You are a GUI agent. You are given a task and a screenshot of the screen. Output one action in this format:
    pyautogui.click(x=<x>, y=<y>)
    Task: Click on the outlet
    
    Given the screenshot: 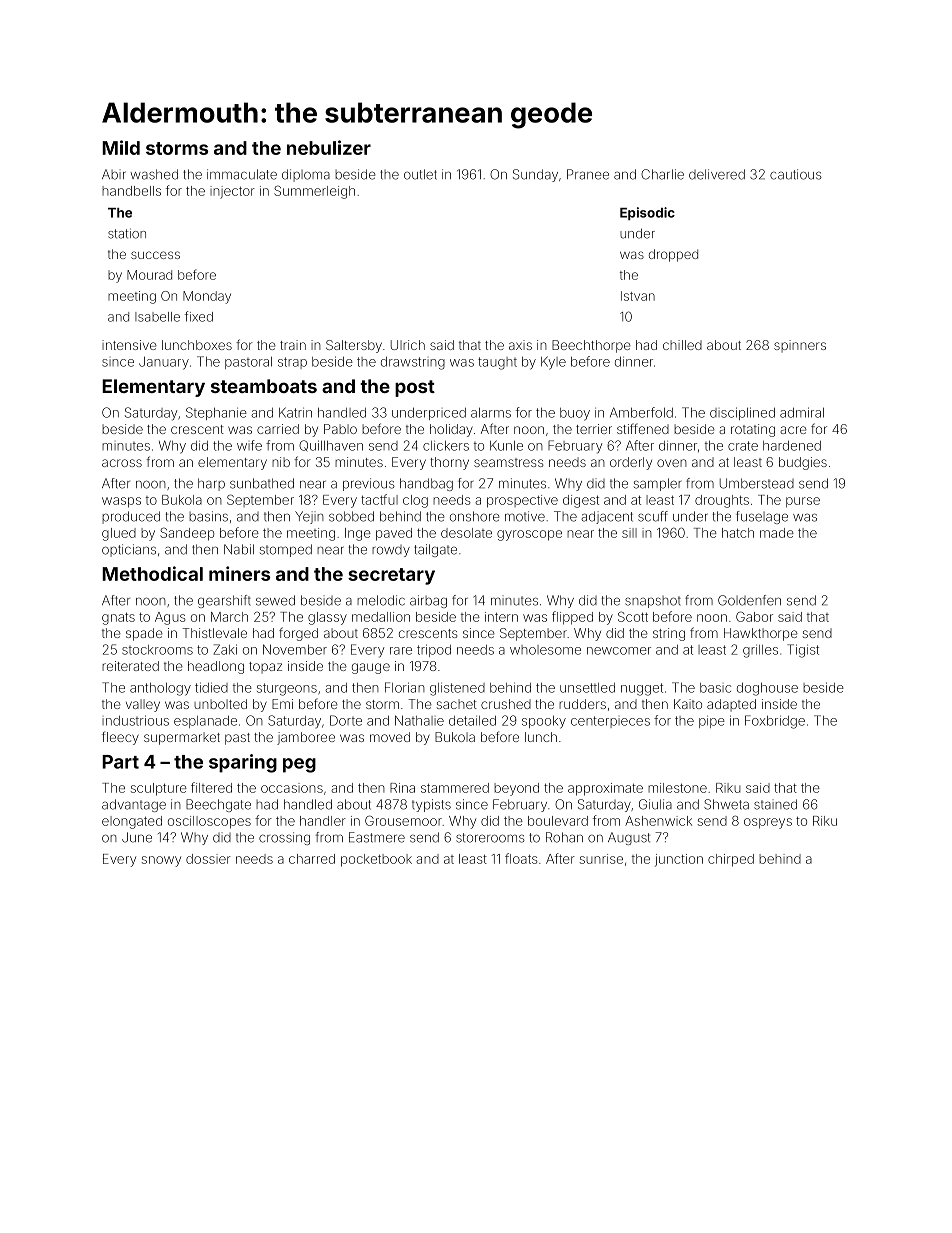 What is the action you would take?
    pyautogui.click(x=420, y=174)
